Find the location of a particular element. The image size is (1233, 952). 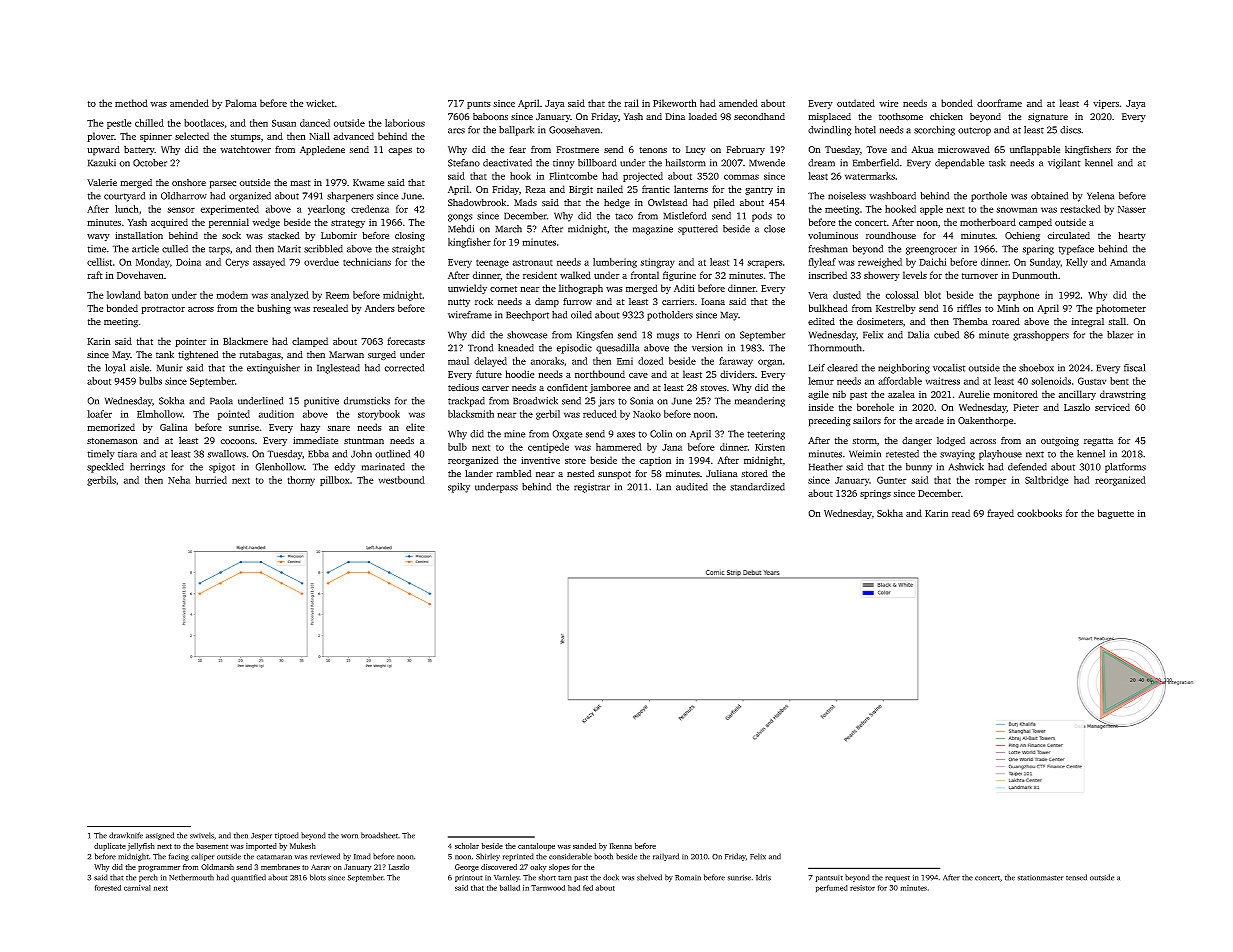

Amanda is located at coordinates (1128, 262).
